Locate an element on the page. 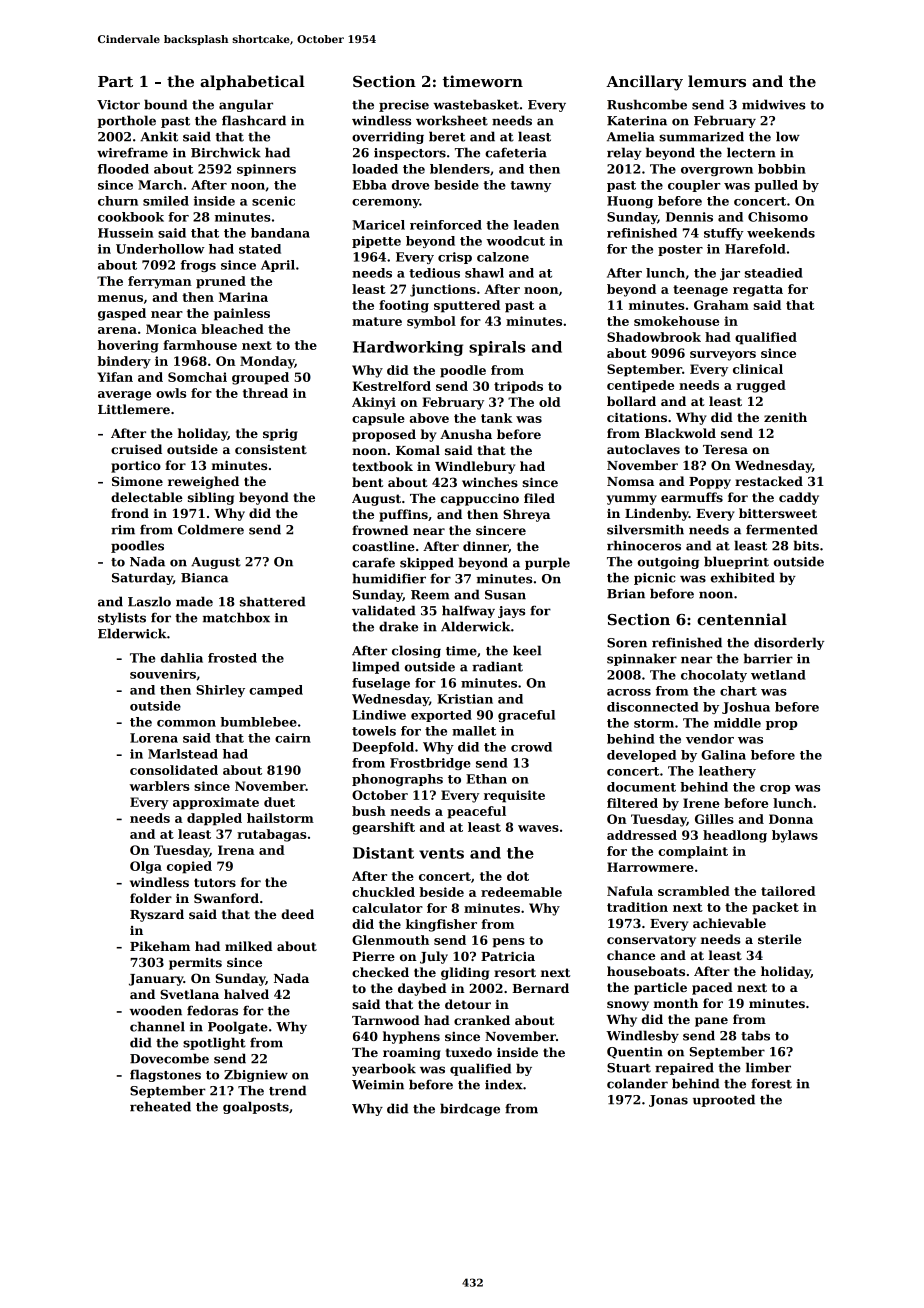  Soren is located at coordinates (627, 643).
